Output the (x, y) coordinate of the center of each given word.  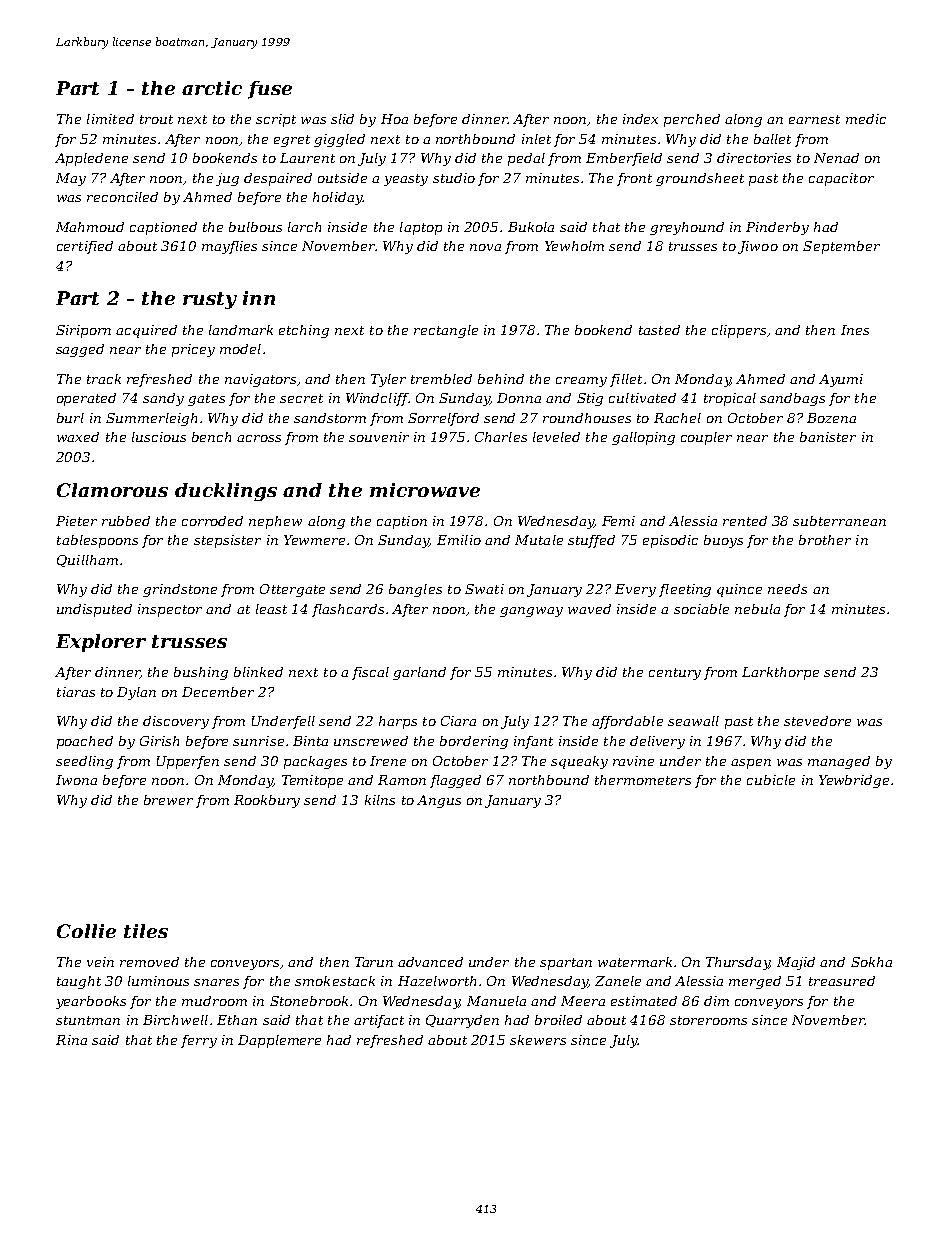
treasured (842, 981)
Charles (501, 437)
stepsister (227, 541)
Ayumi (841, 380)
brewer (168, 800)
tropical (730, 399)
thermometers (643, 780)
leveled (556, 437)
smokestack (335, 981)
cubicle (771, 780)
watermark (635, 962)
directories (754, 158)
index (640, 119)
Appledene (91, 159)
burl (70, 418)
